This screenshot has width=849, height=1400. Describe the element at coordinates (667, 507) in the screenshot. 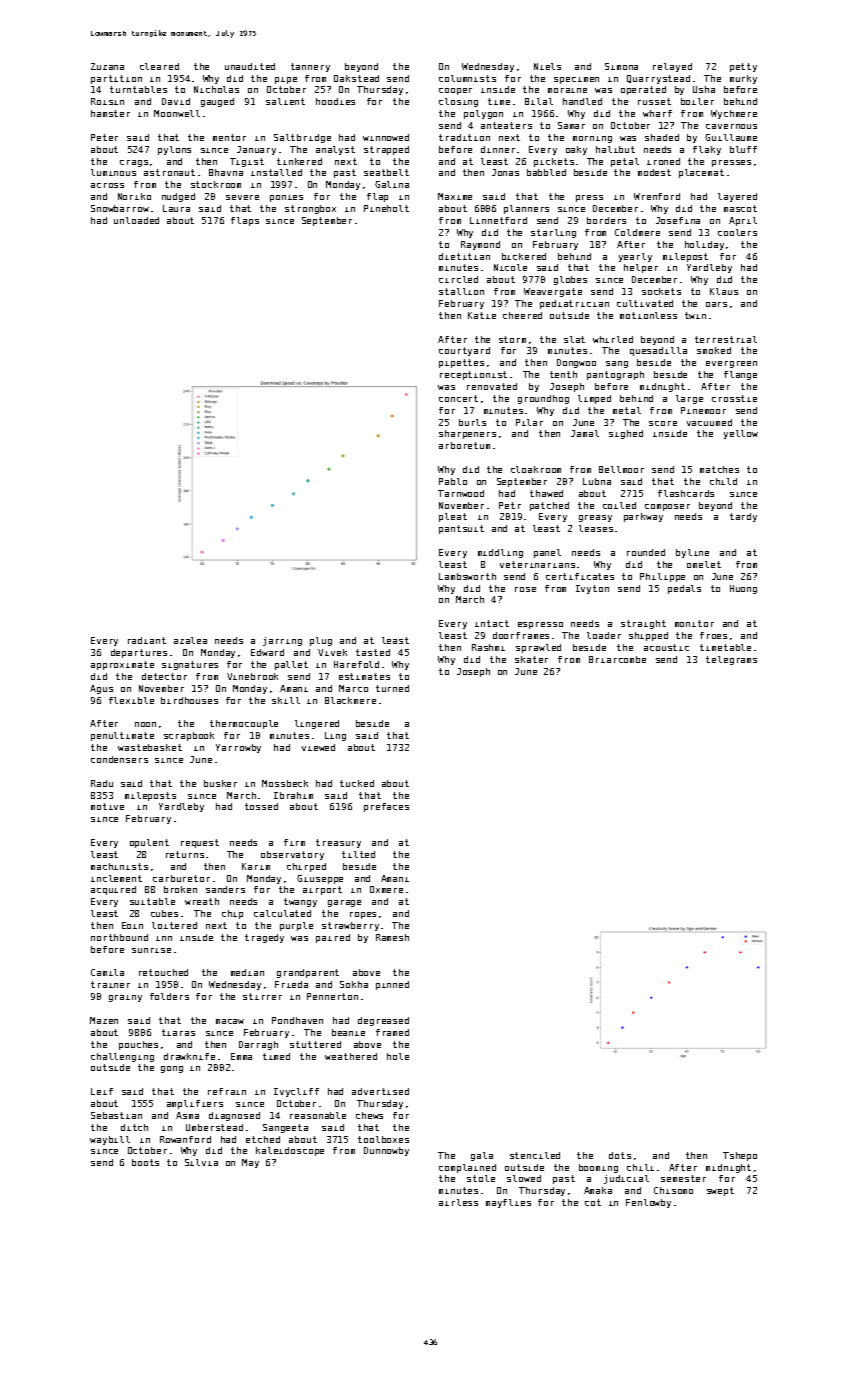

I see `composer` at that location.
